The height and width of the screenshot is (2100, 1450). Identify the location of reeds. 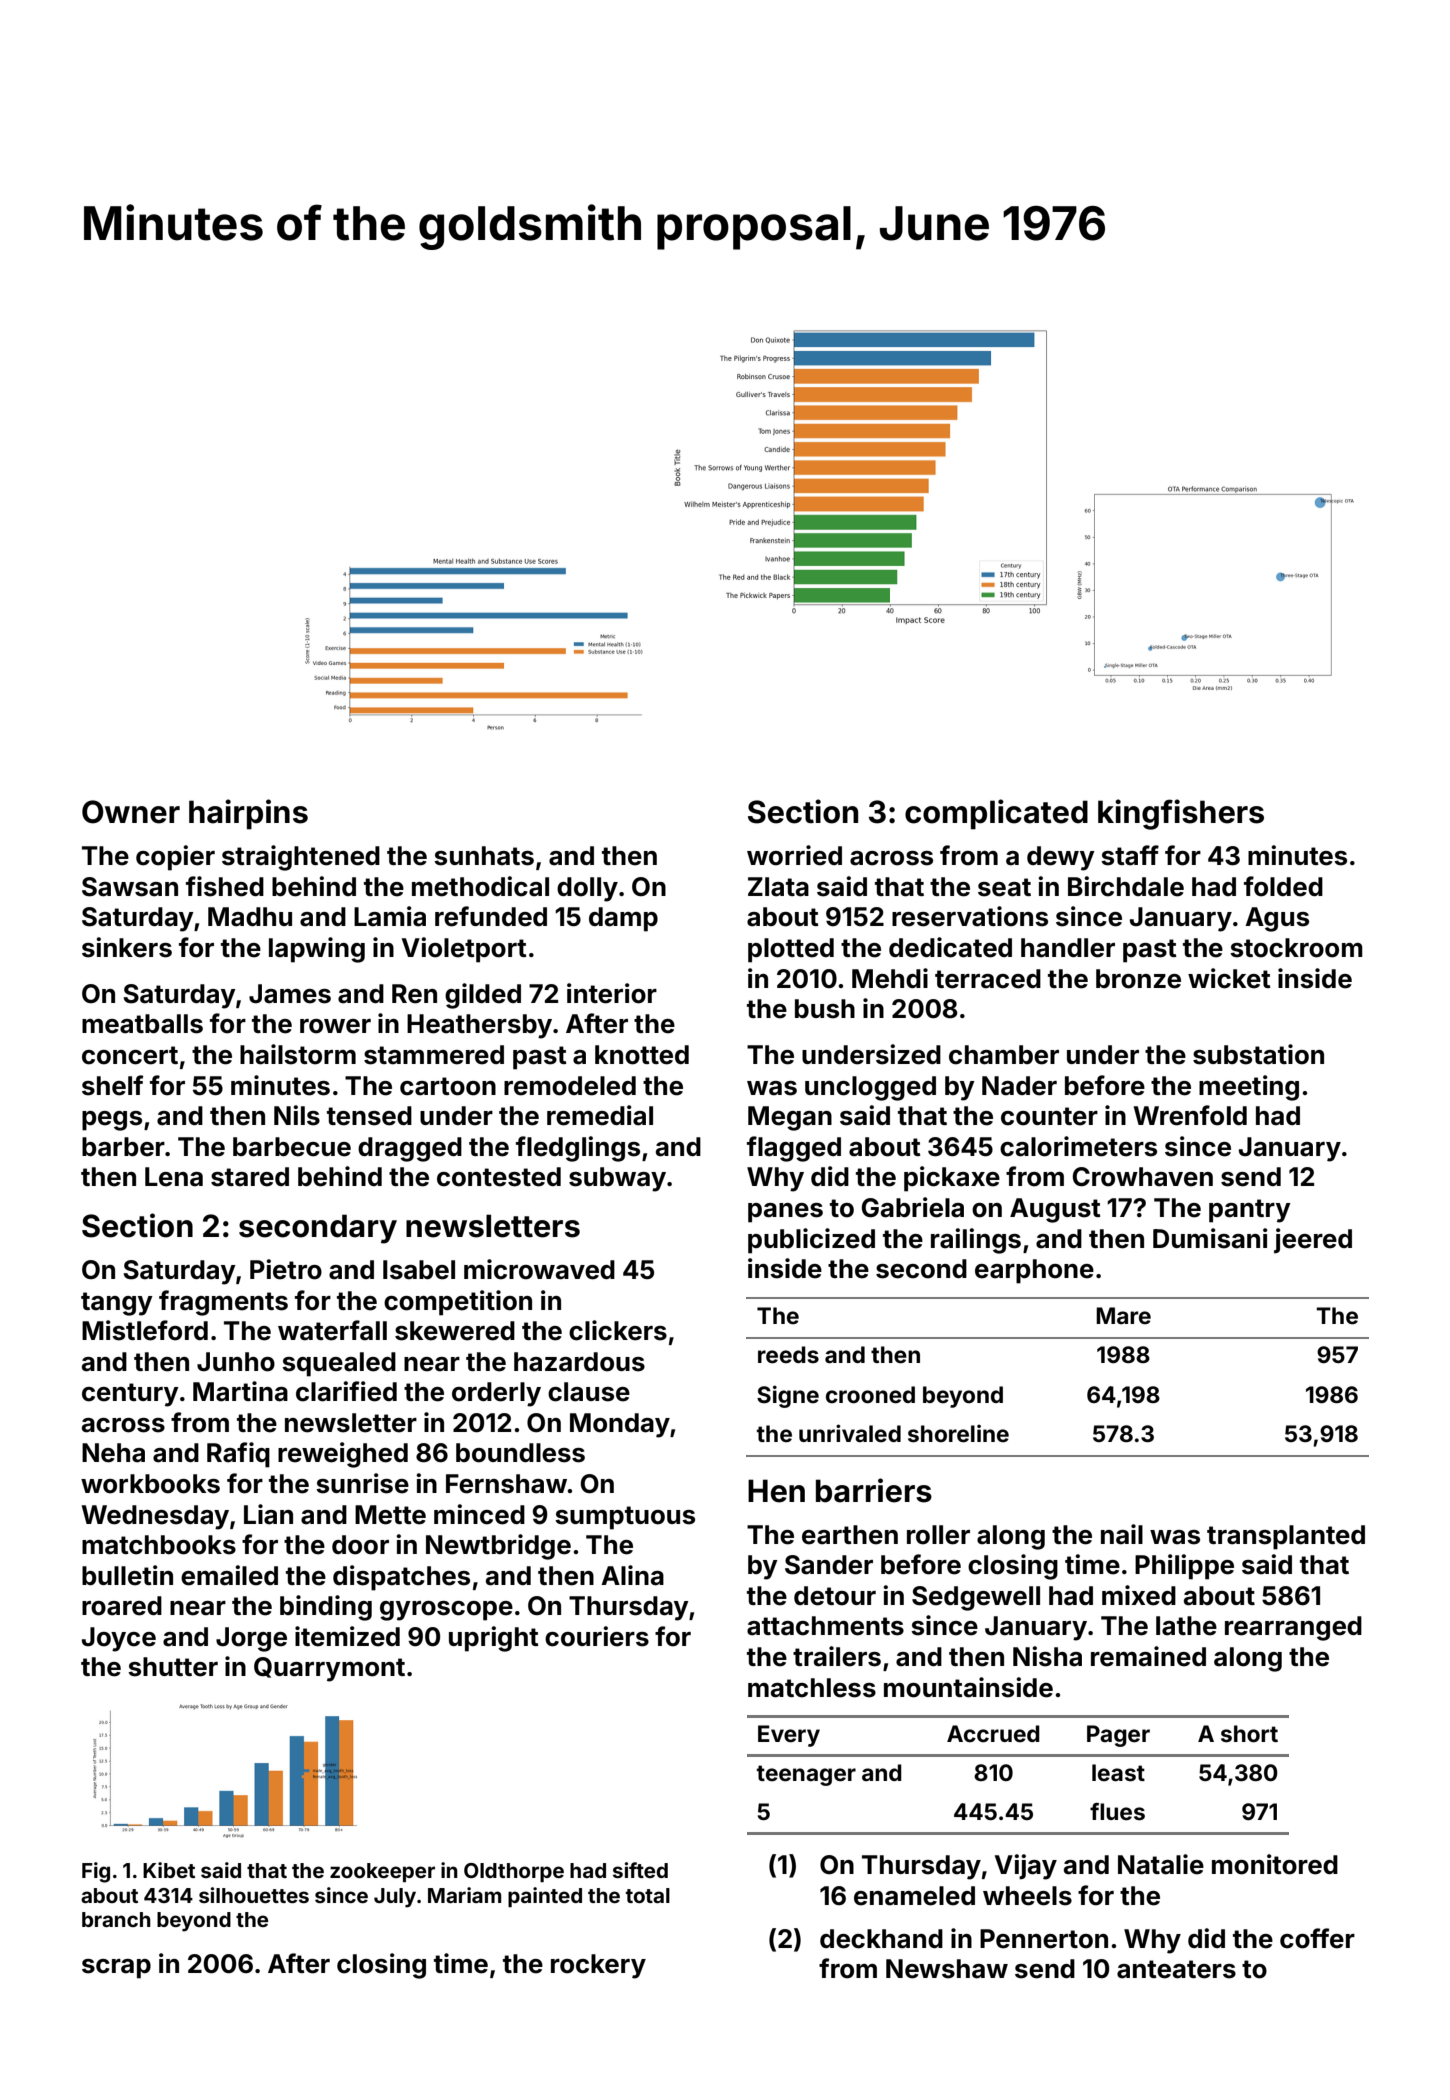
(788, 1355).
